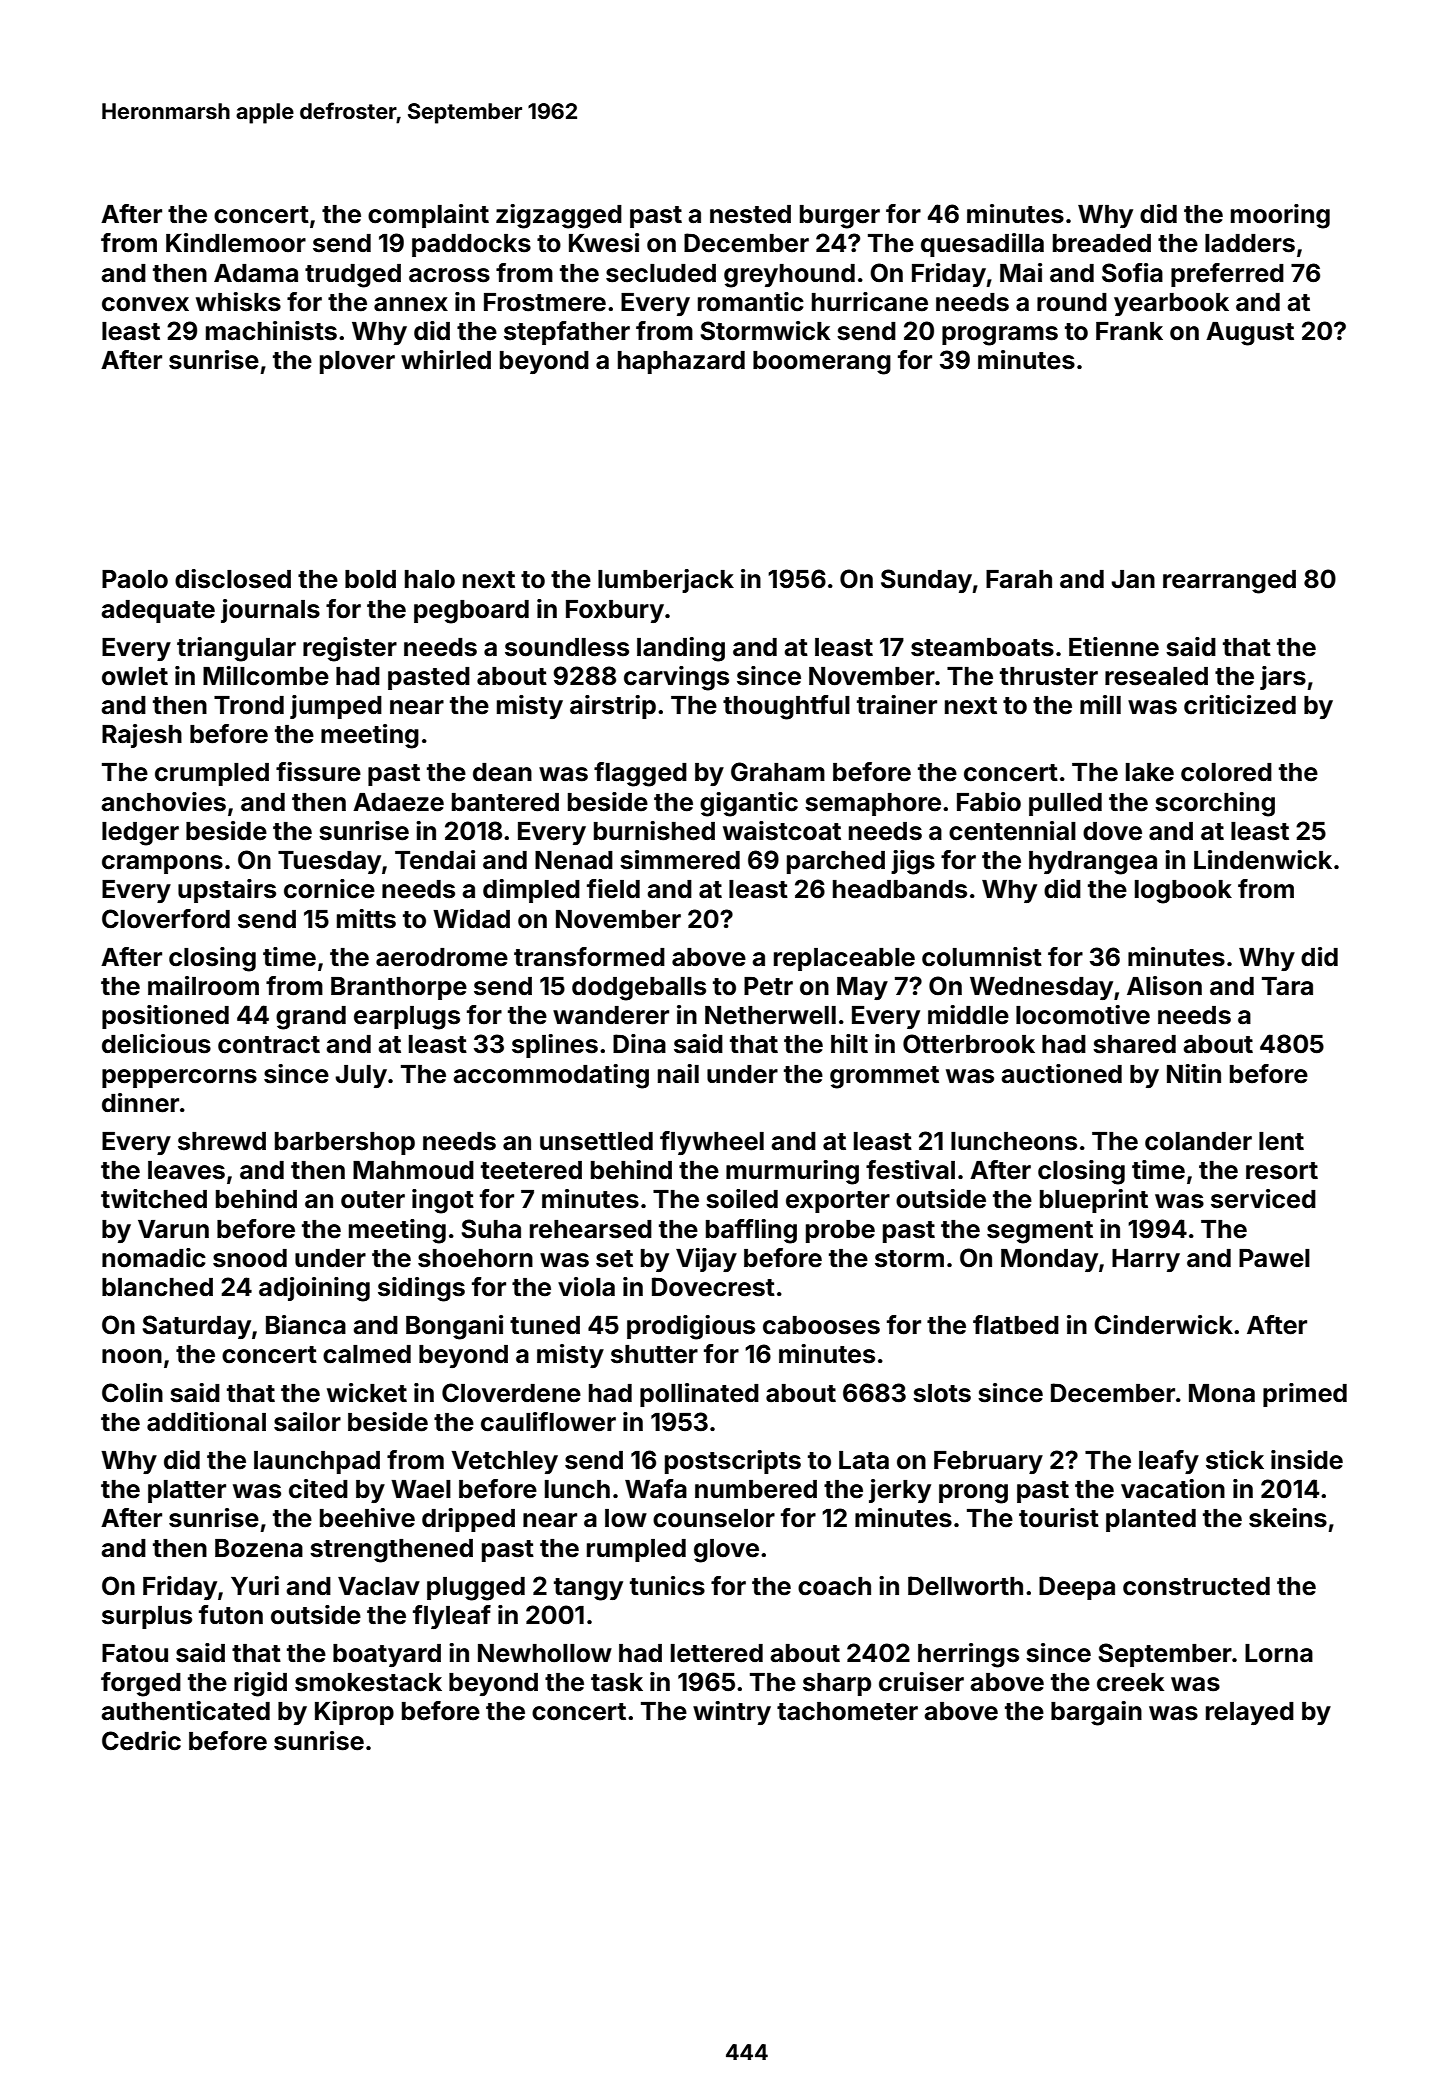 The height and width of the page is (2100, 1450). Describe the element at coordinates (1102, 243) in the page. I see `breaded` at that location.
